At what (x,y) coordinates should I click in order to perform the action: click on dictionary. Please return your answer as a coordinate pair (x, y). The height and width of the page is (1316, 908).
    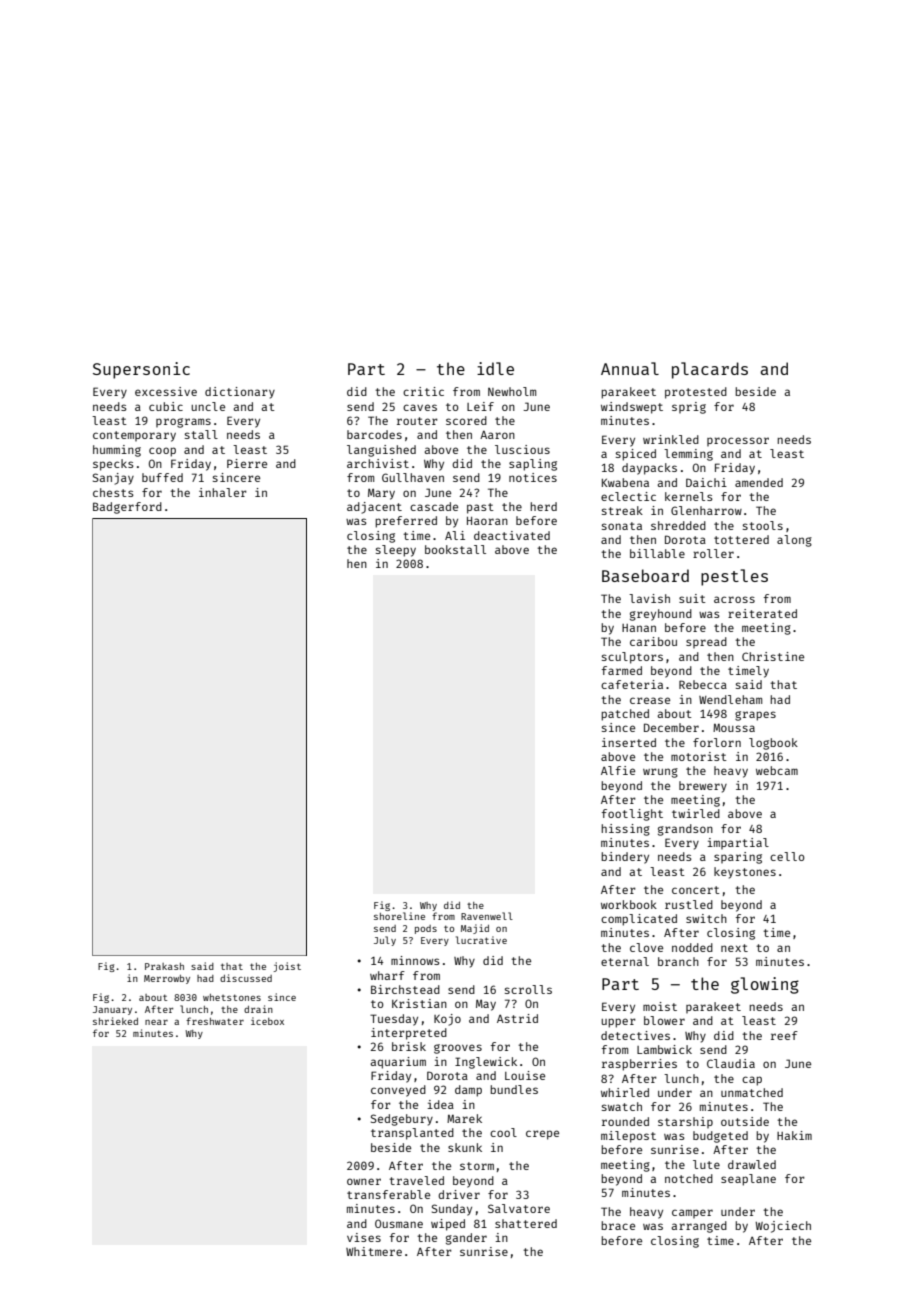
    Looking at the image, I should click on (240, 393).
